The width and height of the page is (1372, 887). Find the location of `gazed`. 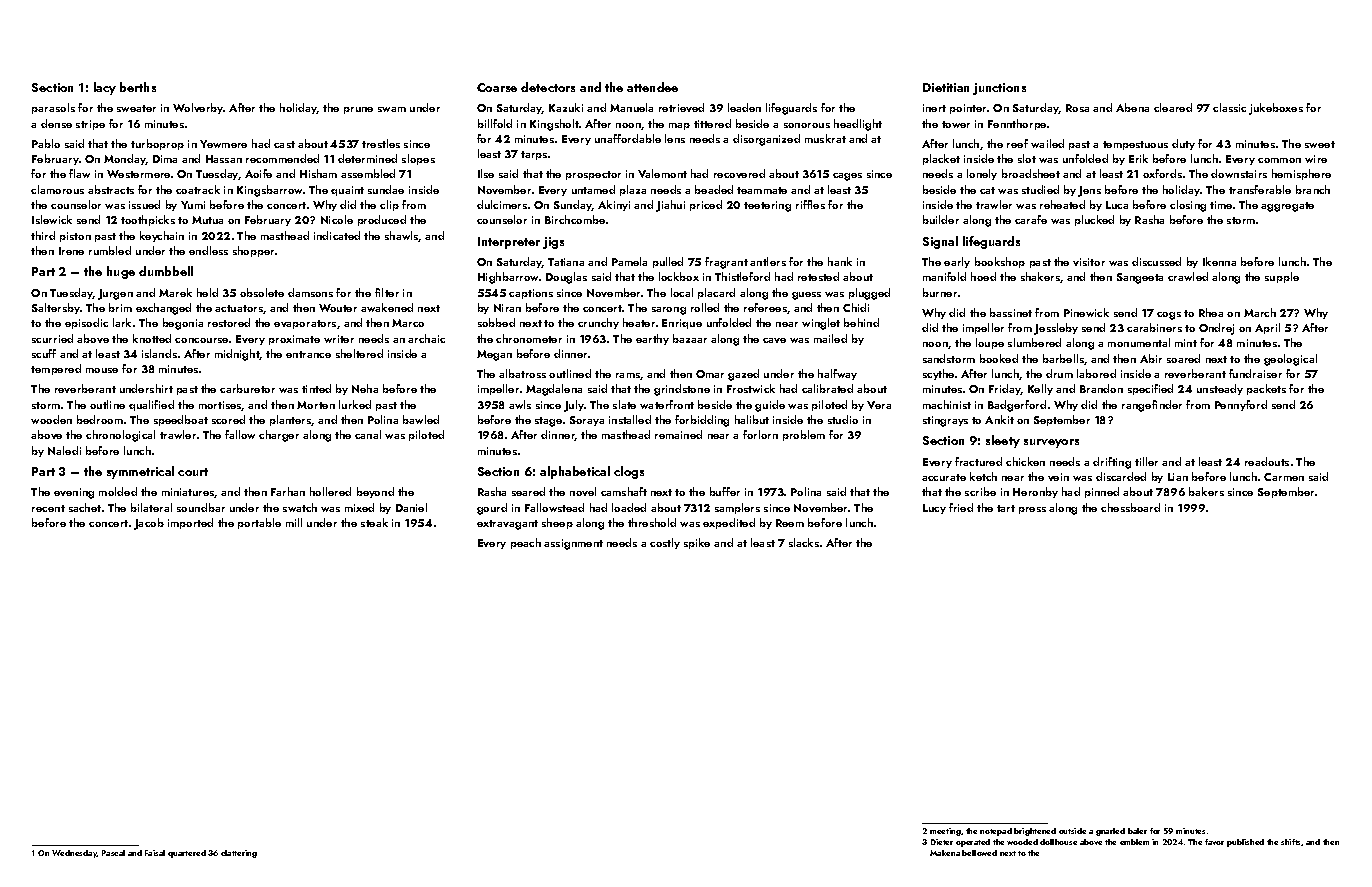

gazed is located at coordinates (743, 375).
